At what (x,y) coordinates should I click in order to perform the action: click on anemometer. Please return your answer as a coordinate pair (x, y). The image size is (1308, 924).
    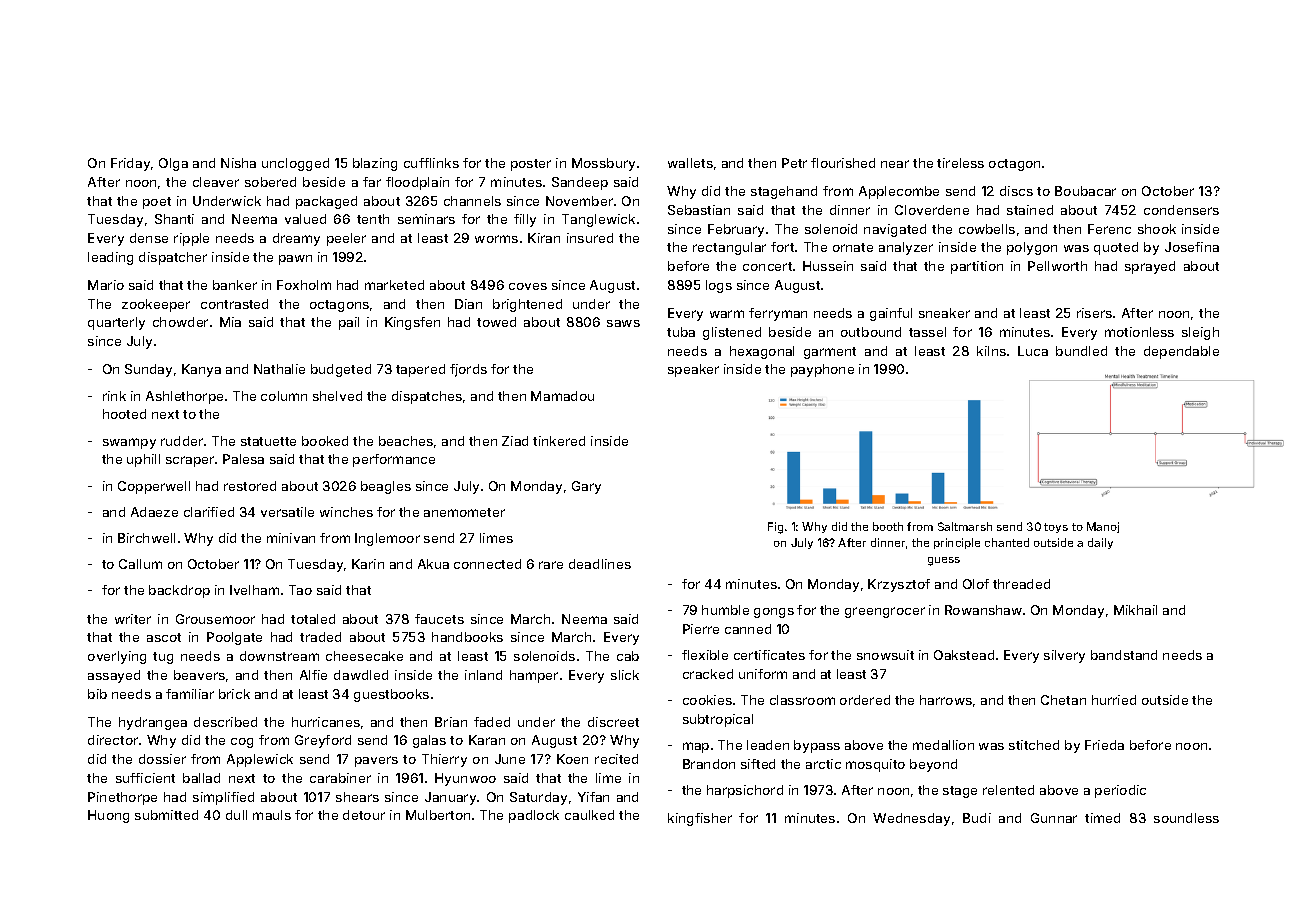
    Looking at the image, I should click on (464, 512).
